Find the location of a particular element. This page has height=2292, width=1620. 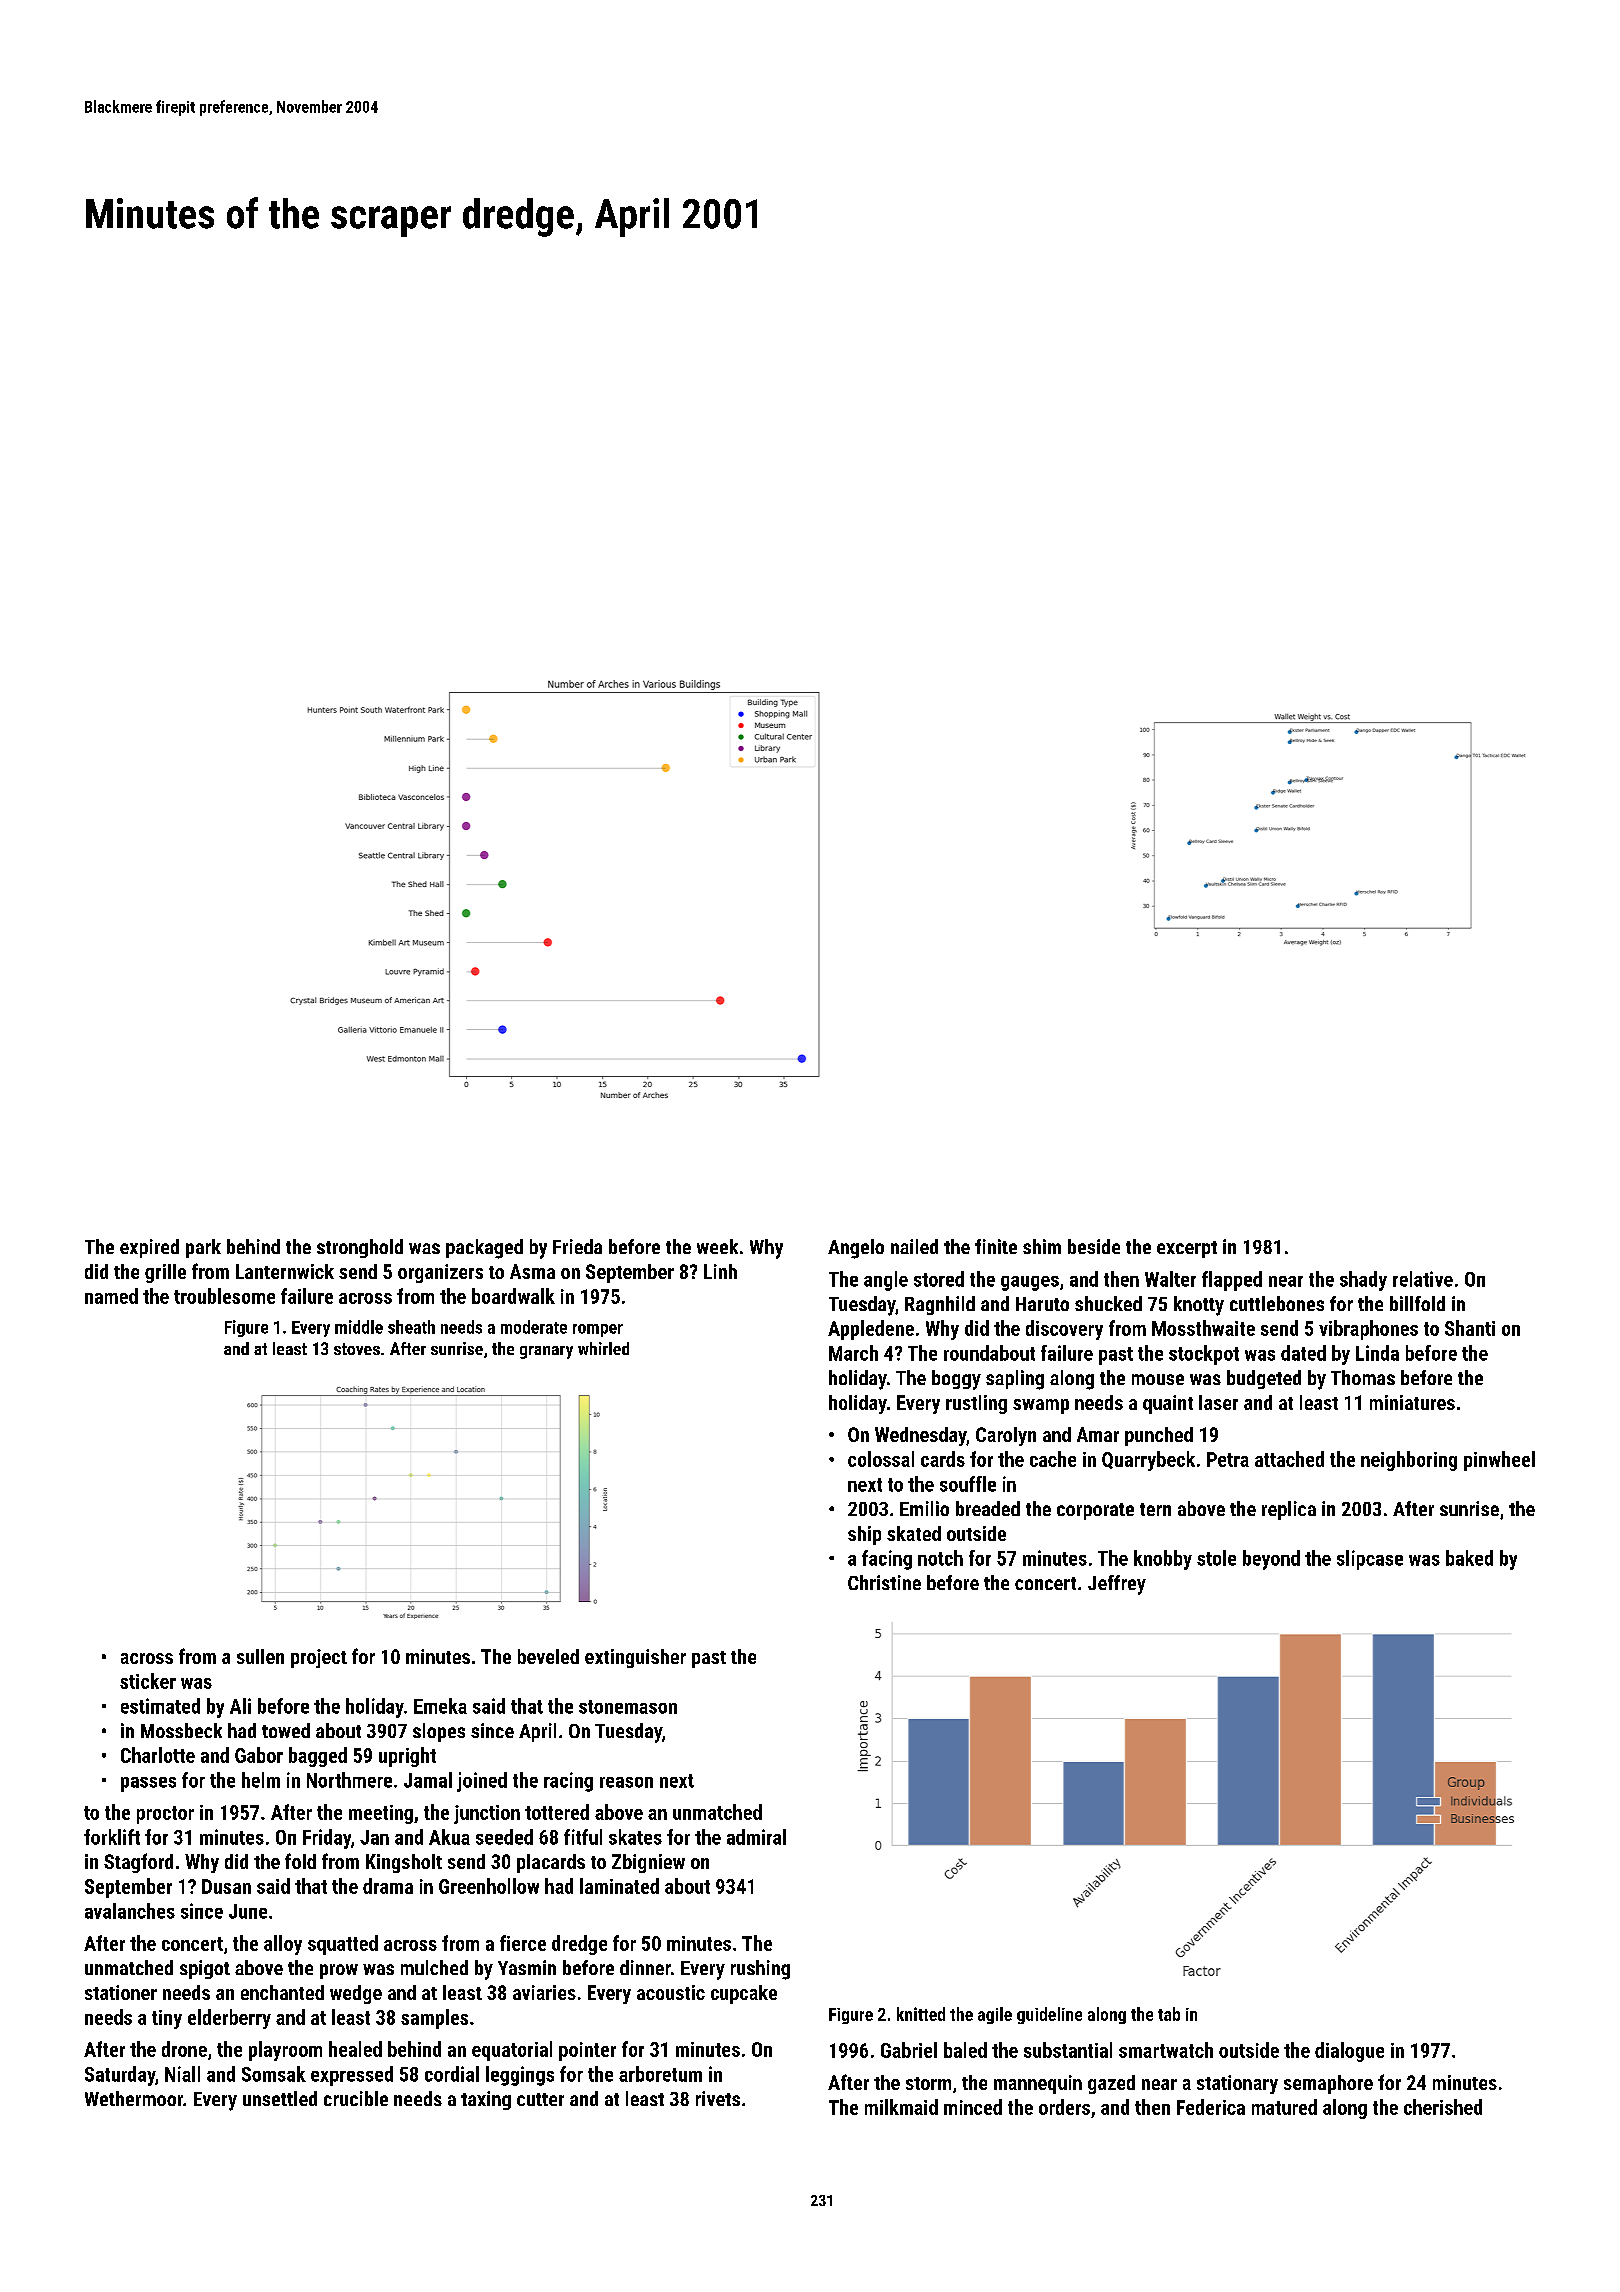

stoves is located at coordinates (357, 1349).
